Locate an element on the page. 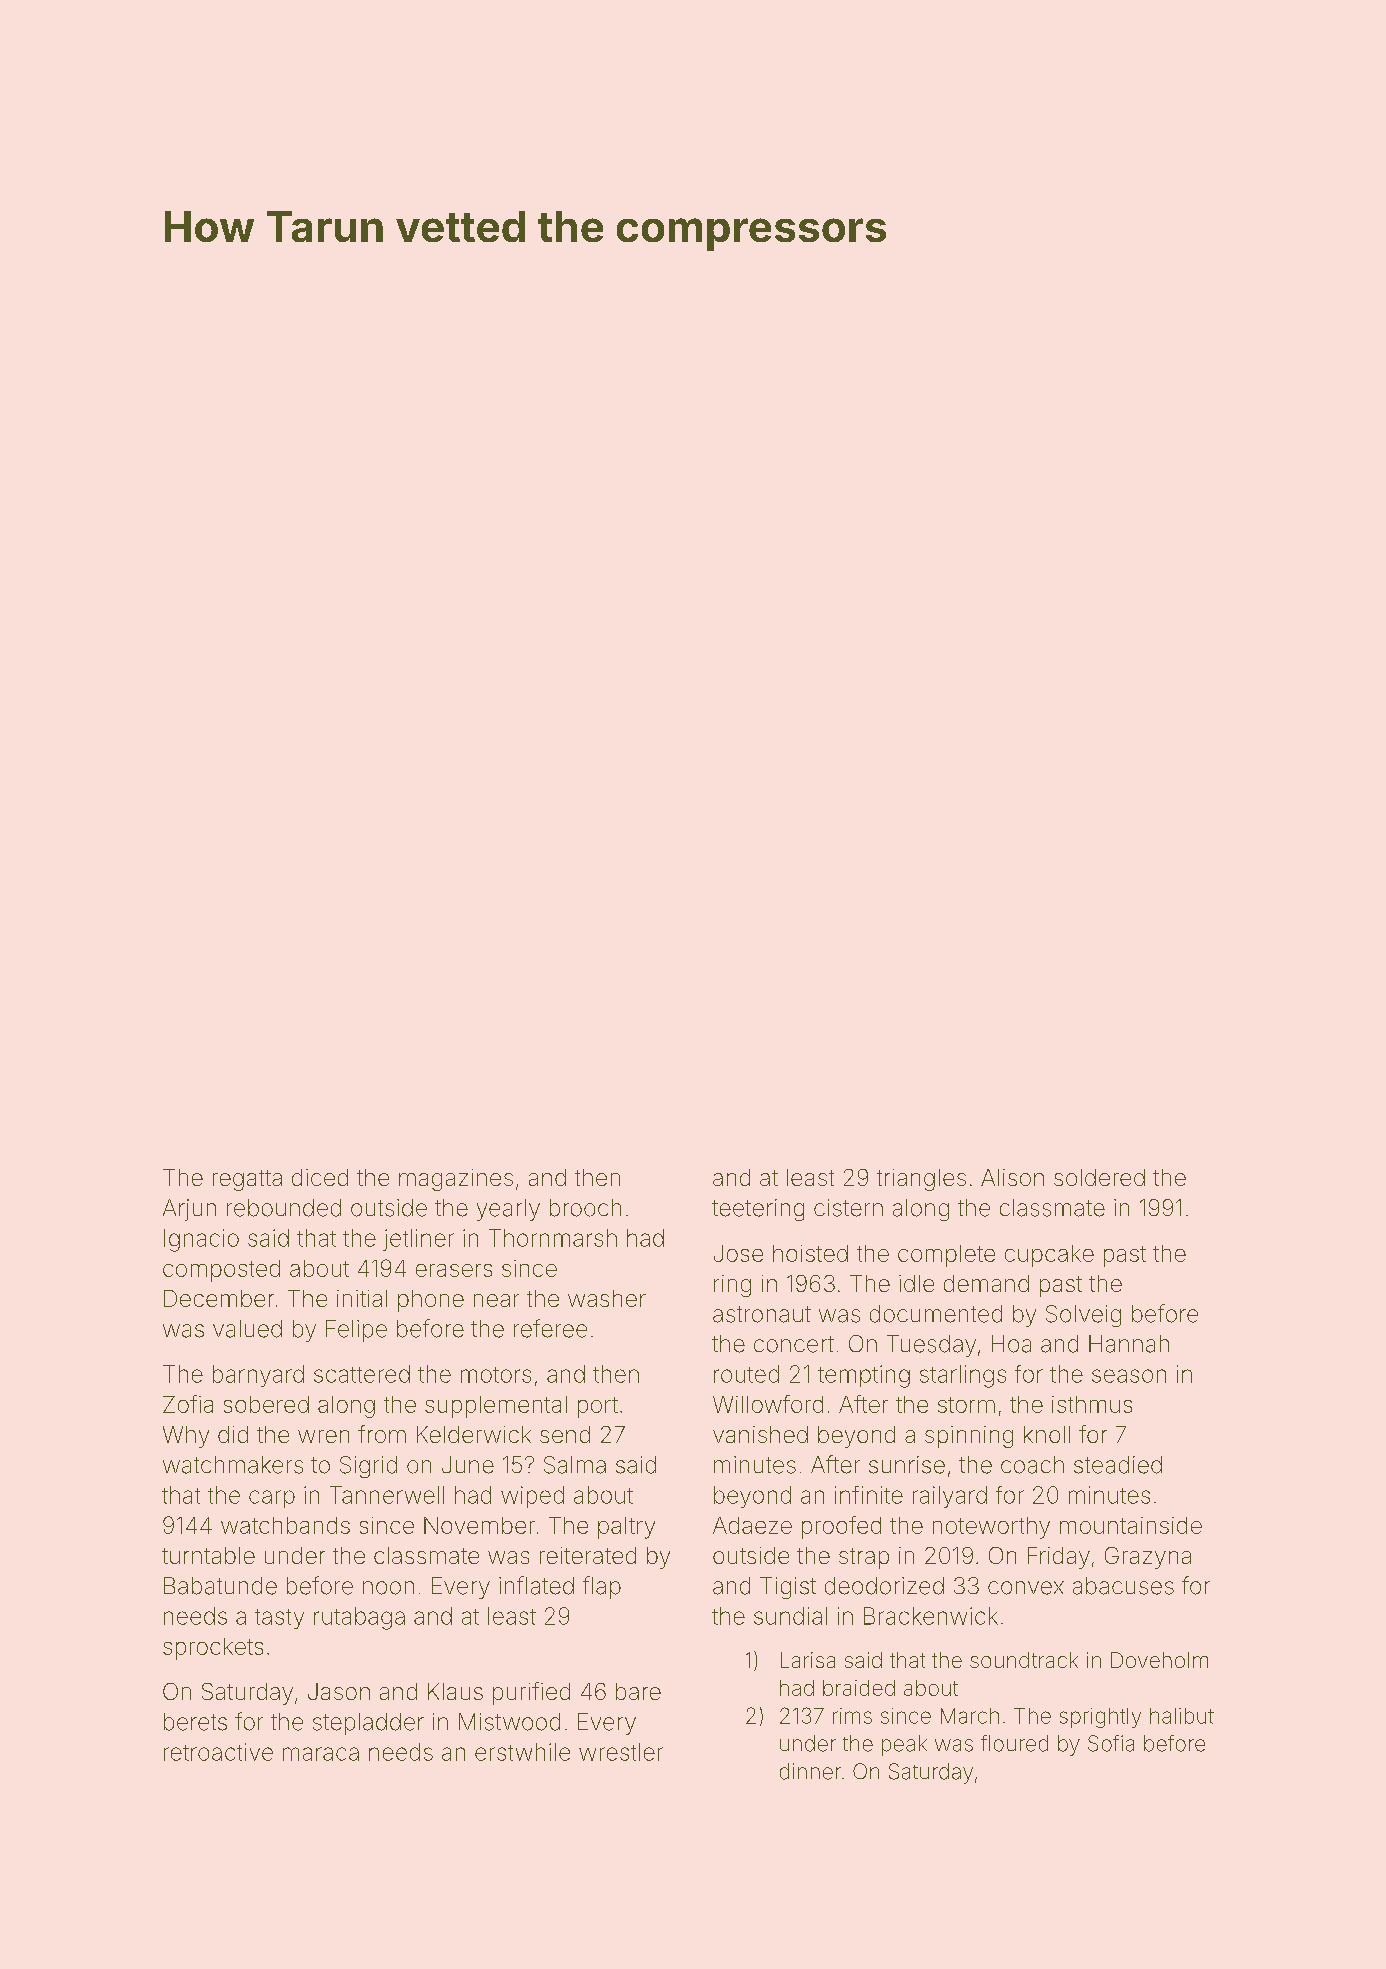 The image size is (1386, 1969). Why is located at coordinates (186, 1437).
